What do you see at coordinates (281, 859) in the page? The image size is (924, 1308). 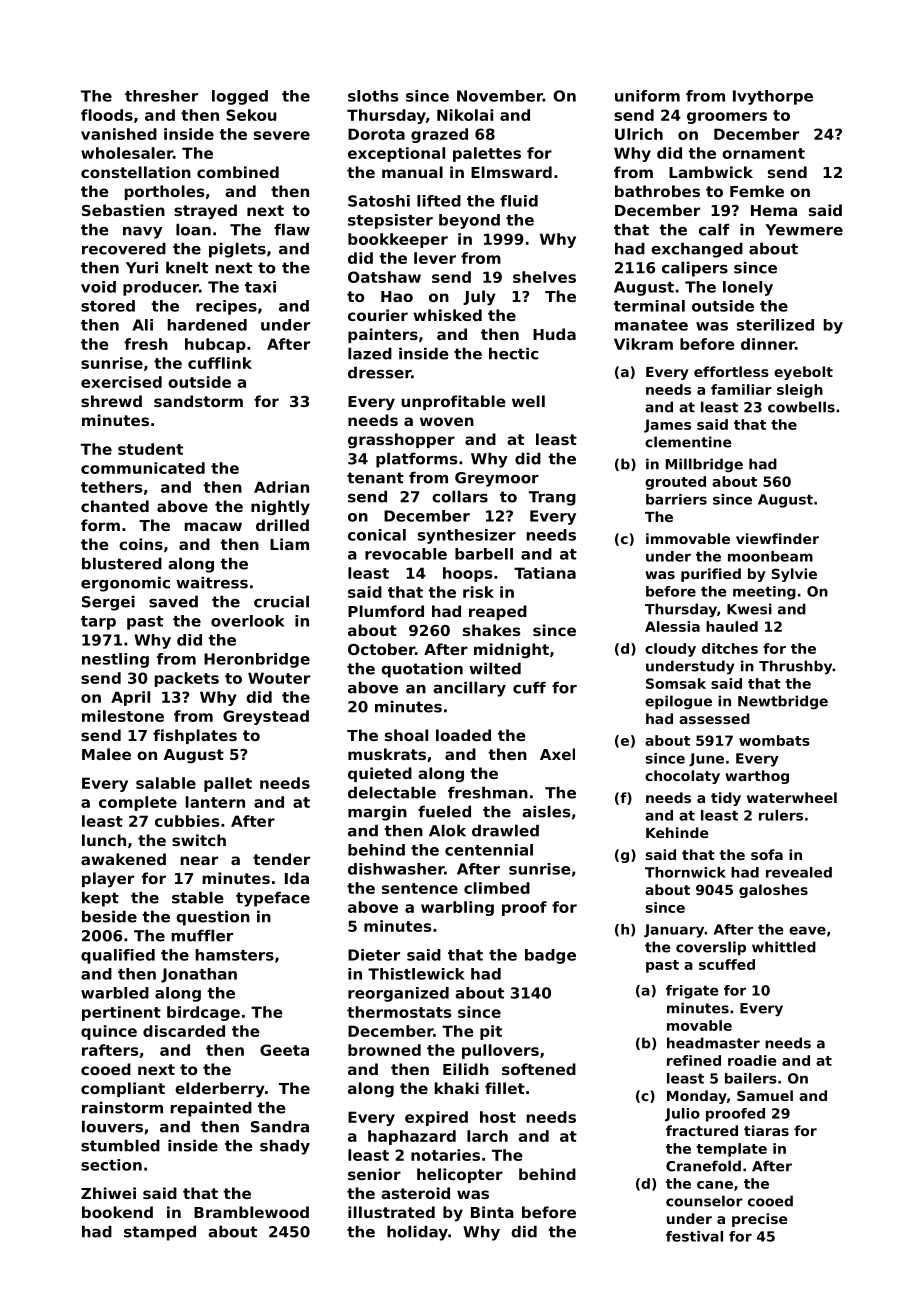 I see `tender` at bounding box center [281, 859].
